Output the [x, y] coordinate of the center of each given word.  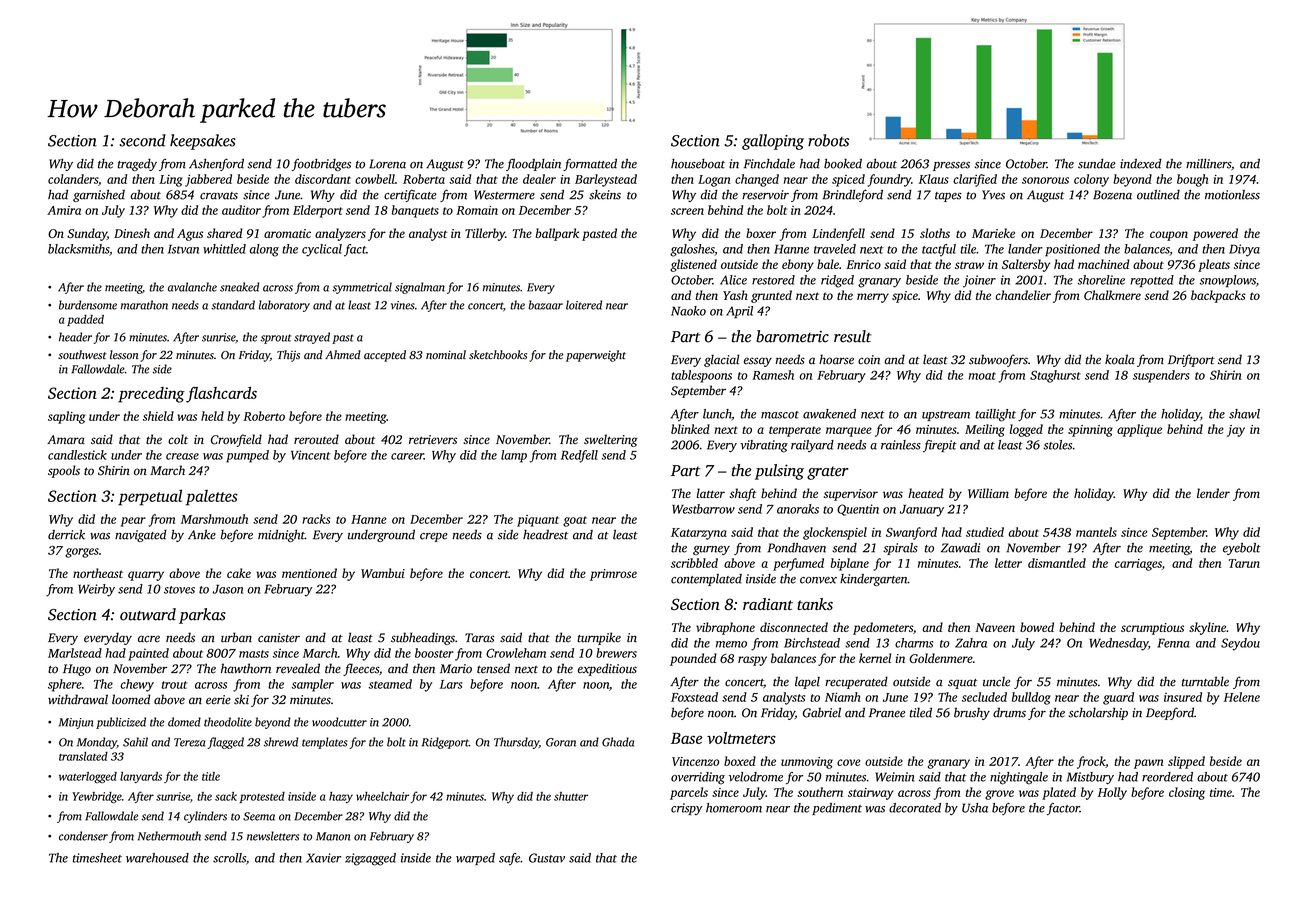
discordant [323, 179]
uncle [996, 682]
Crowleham [516, 653]
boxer [761, 233]
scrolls [229, 858]
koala [1120, 359]
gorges [82, 553]
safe [509, 859]
